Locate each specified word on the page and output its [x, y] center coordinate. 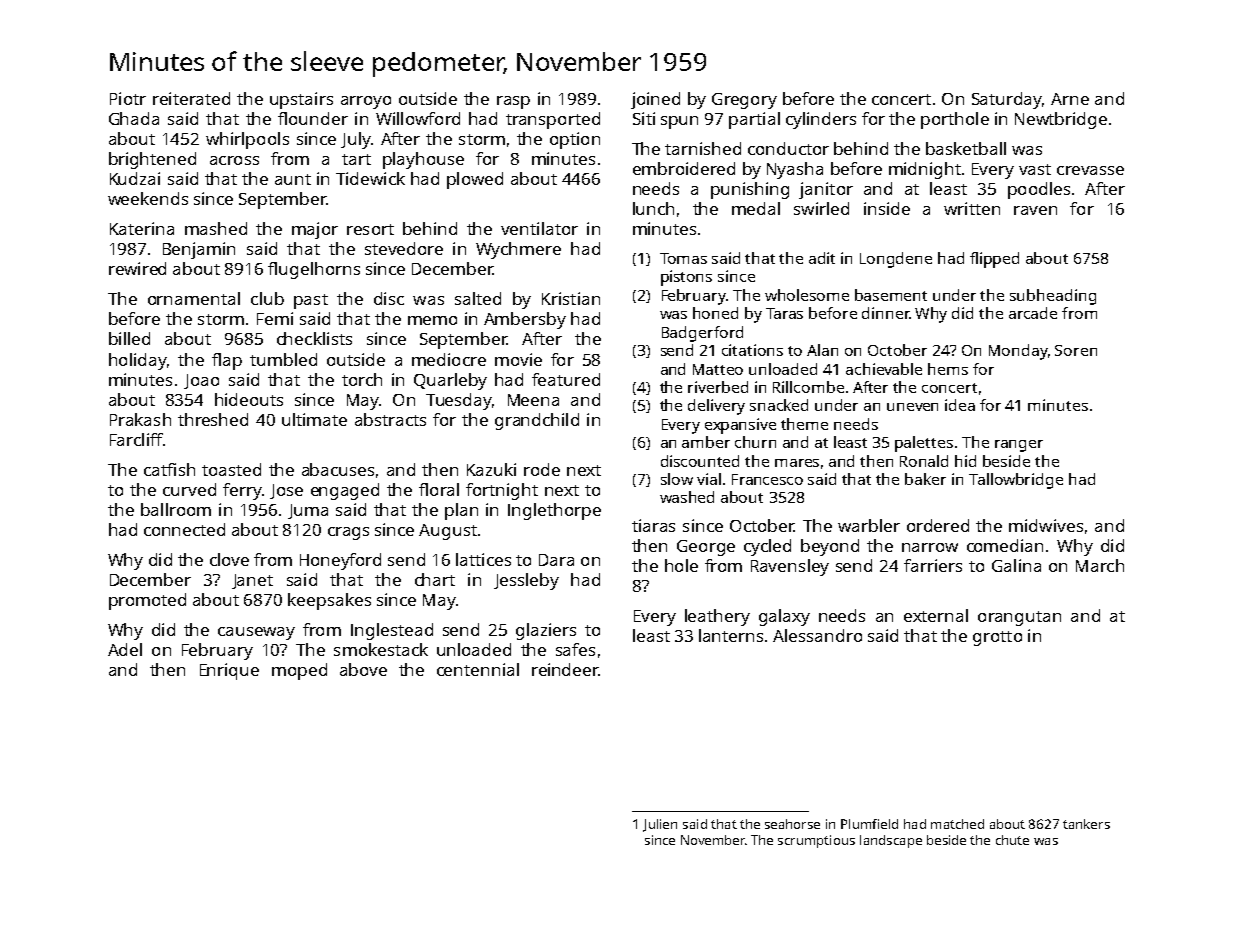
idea [960, 405]
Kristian [571, 298]
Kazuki [491, 469]
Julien [660, 825]
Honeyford [340, 561]
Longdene [896, 260]
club [267, 298]
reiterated [191, 98]
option [575, 140]
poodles [1039, 190]
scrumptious [816, 841]
